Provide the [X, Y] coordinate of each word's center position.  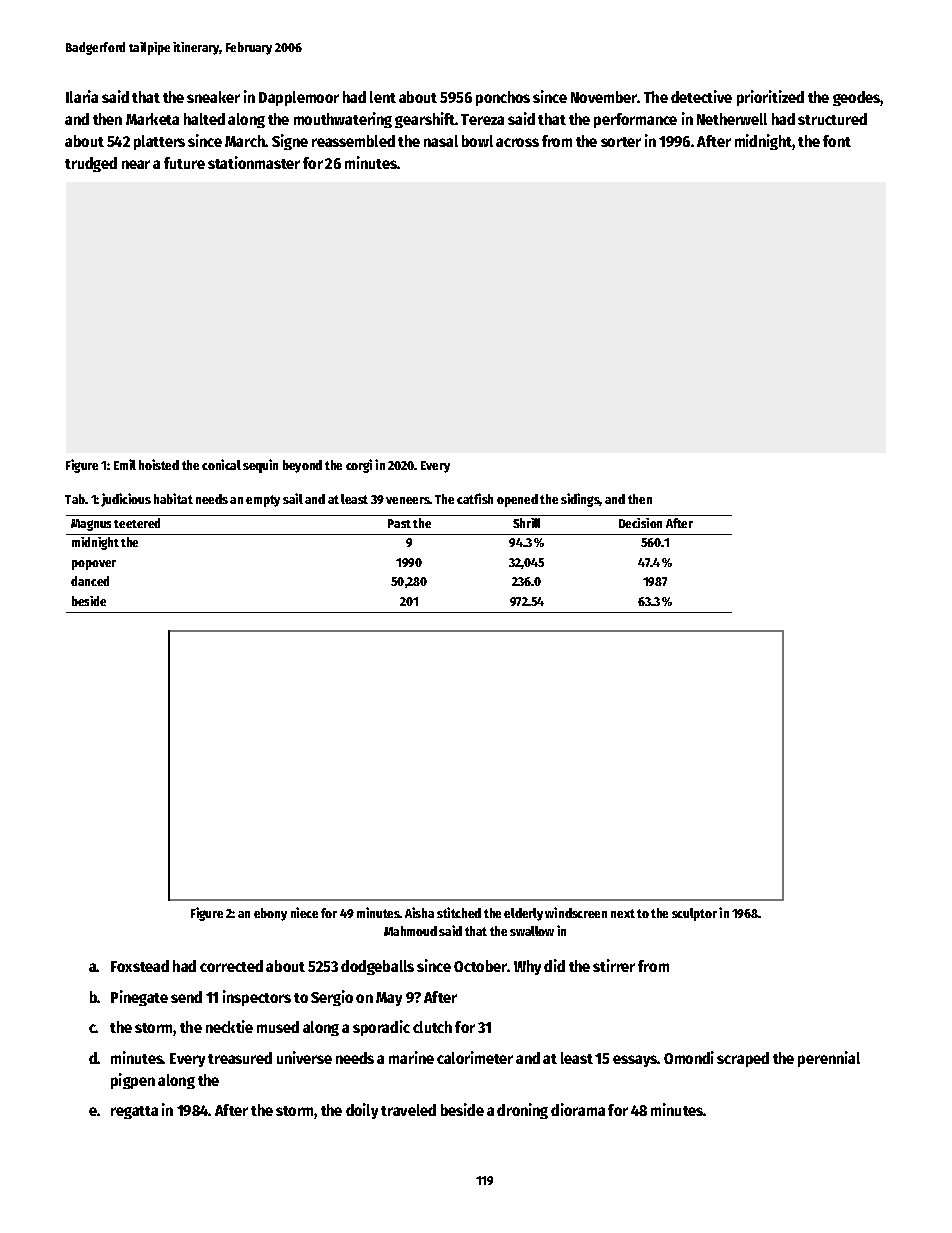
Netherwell [732, 119]
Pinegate [139, 998]
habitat [173, 498]
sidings [580, 500]
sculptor [694, 914]
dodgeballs [377, 967]
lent [383, 97]
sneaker [213, 97]
